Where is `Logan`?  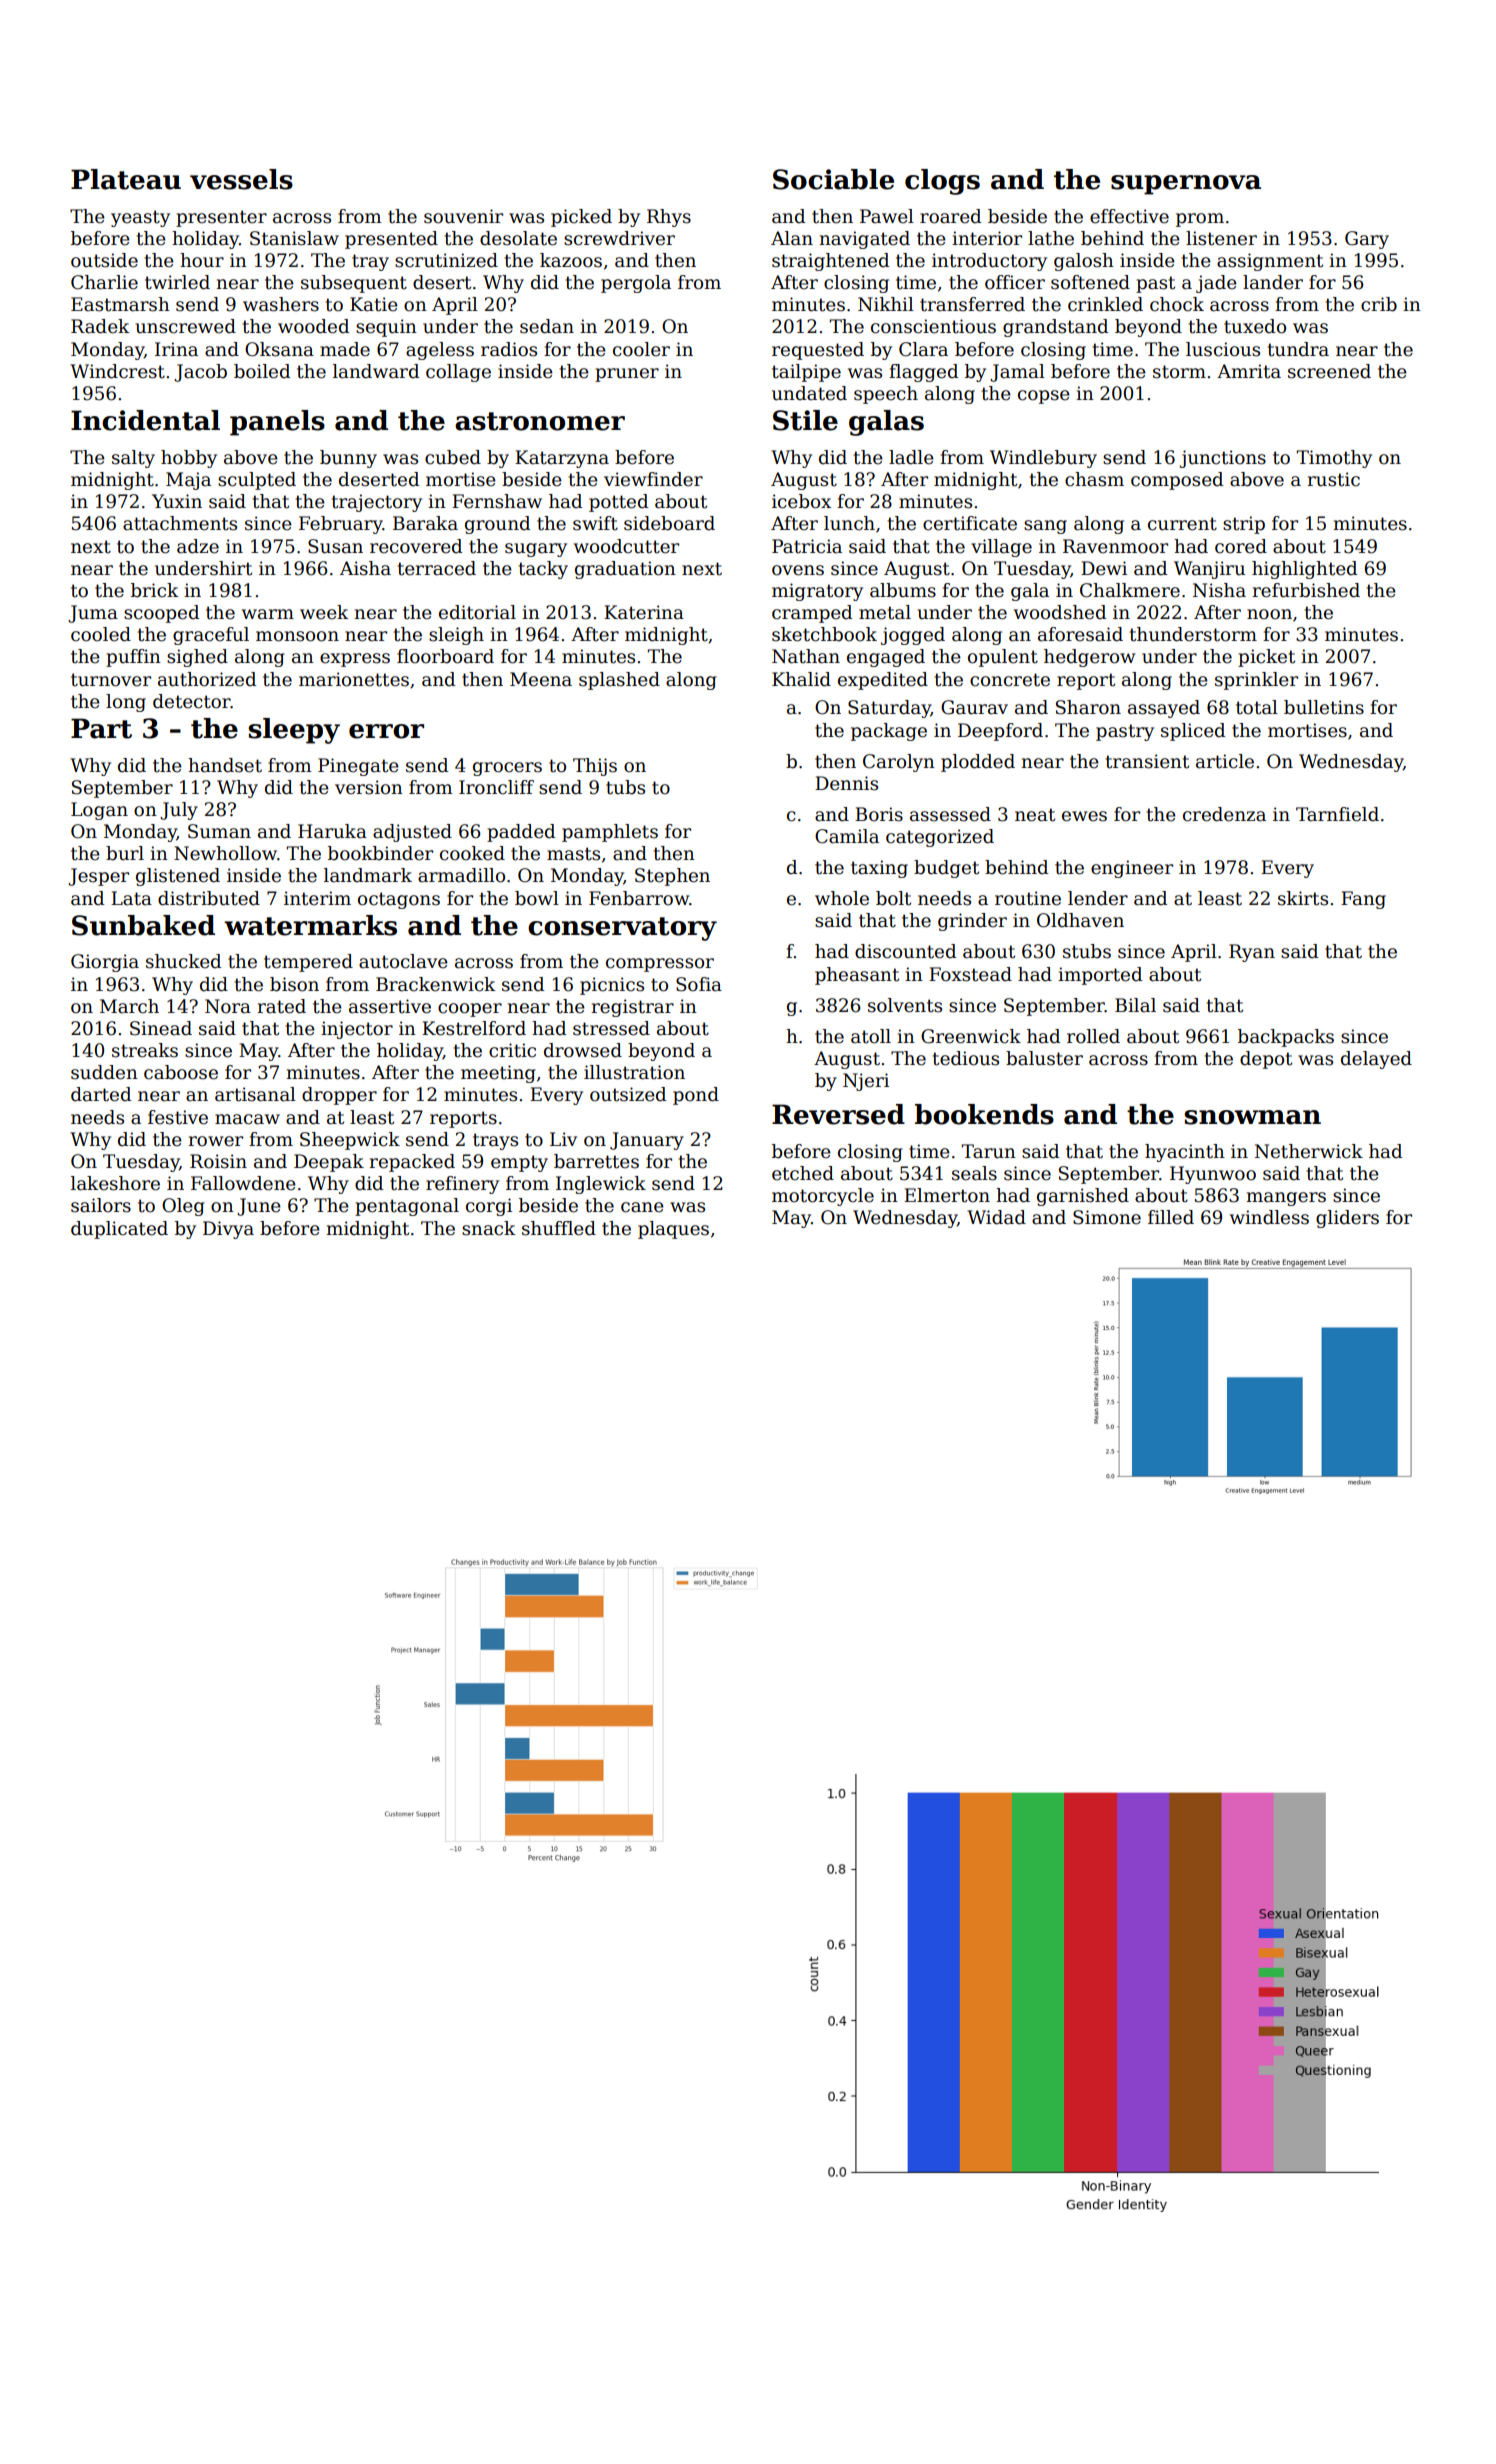 Logan is located at coordinates (99, 811).
